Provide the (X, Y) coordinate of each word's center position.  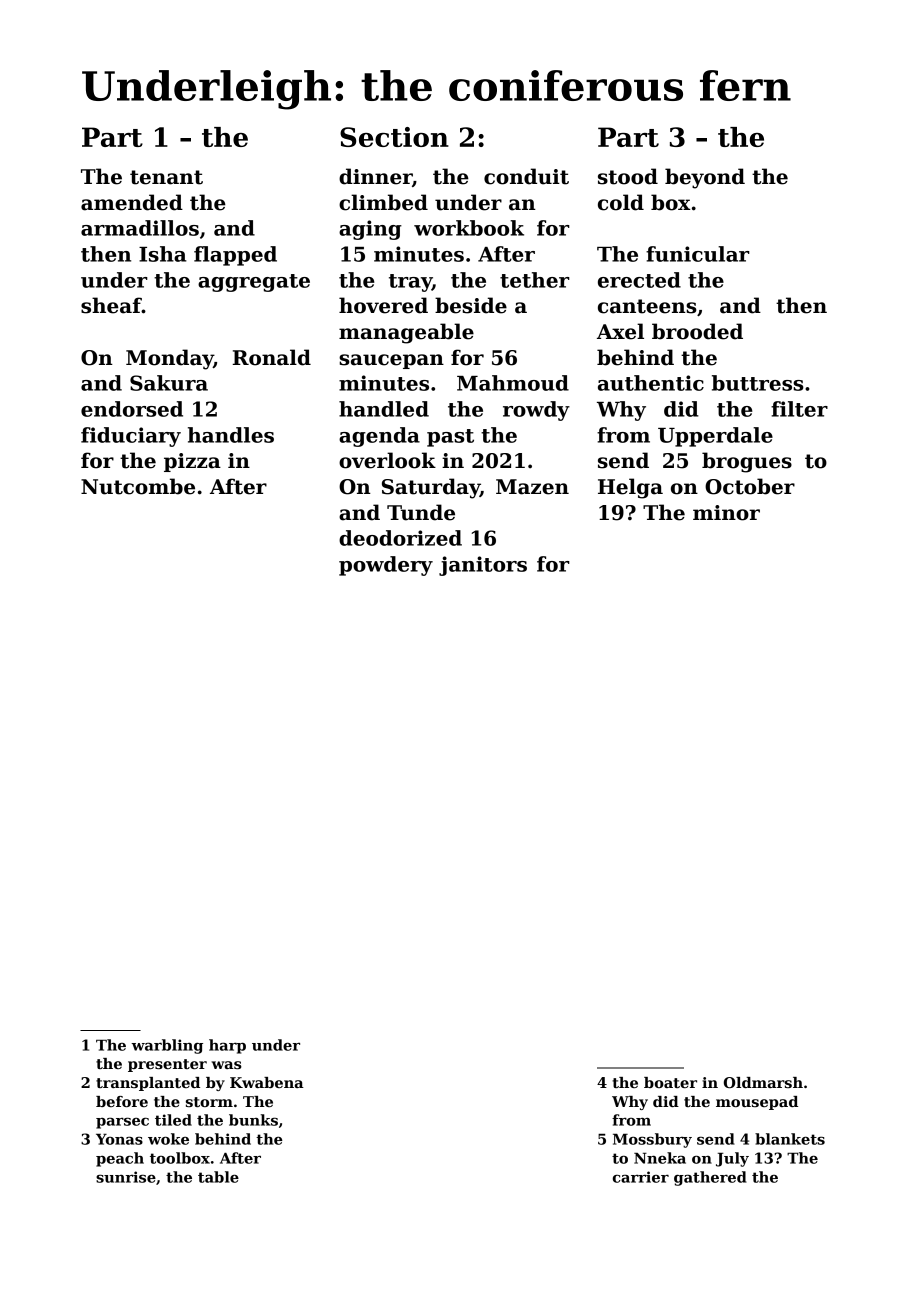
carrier (641, 1177)
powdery (386, 566)
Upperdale (715, 437)
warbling (167, 1046)
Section (394, 137)
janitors (483, 566)
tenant (166, 177)
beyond (705, 178)
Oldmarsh (763, 1082)
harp (227, 1046)
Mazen (532, 487)
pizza (192, 462)
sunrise (126, 1177)
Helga (630, 488)
